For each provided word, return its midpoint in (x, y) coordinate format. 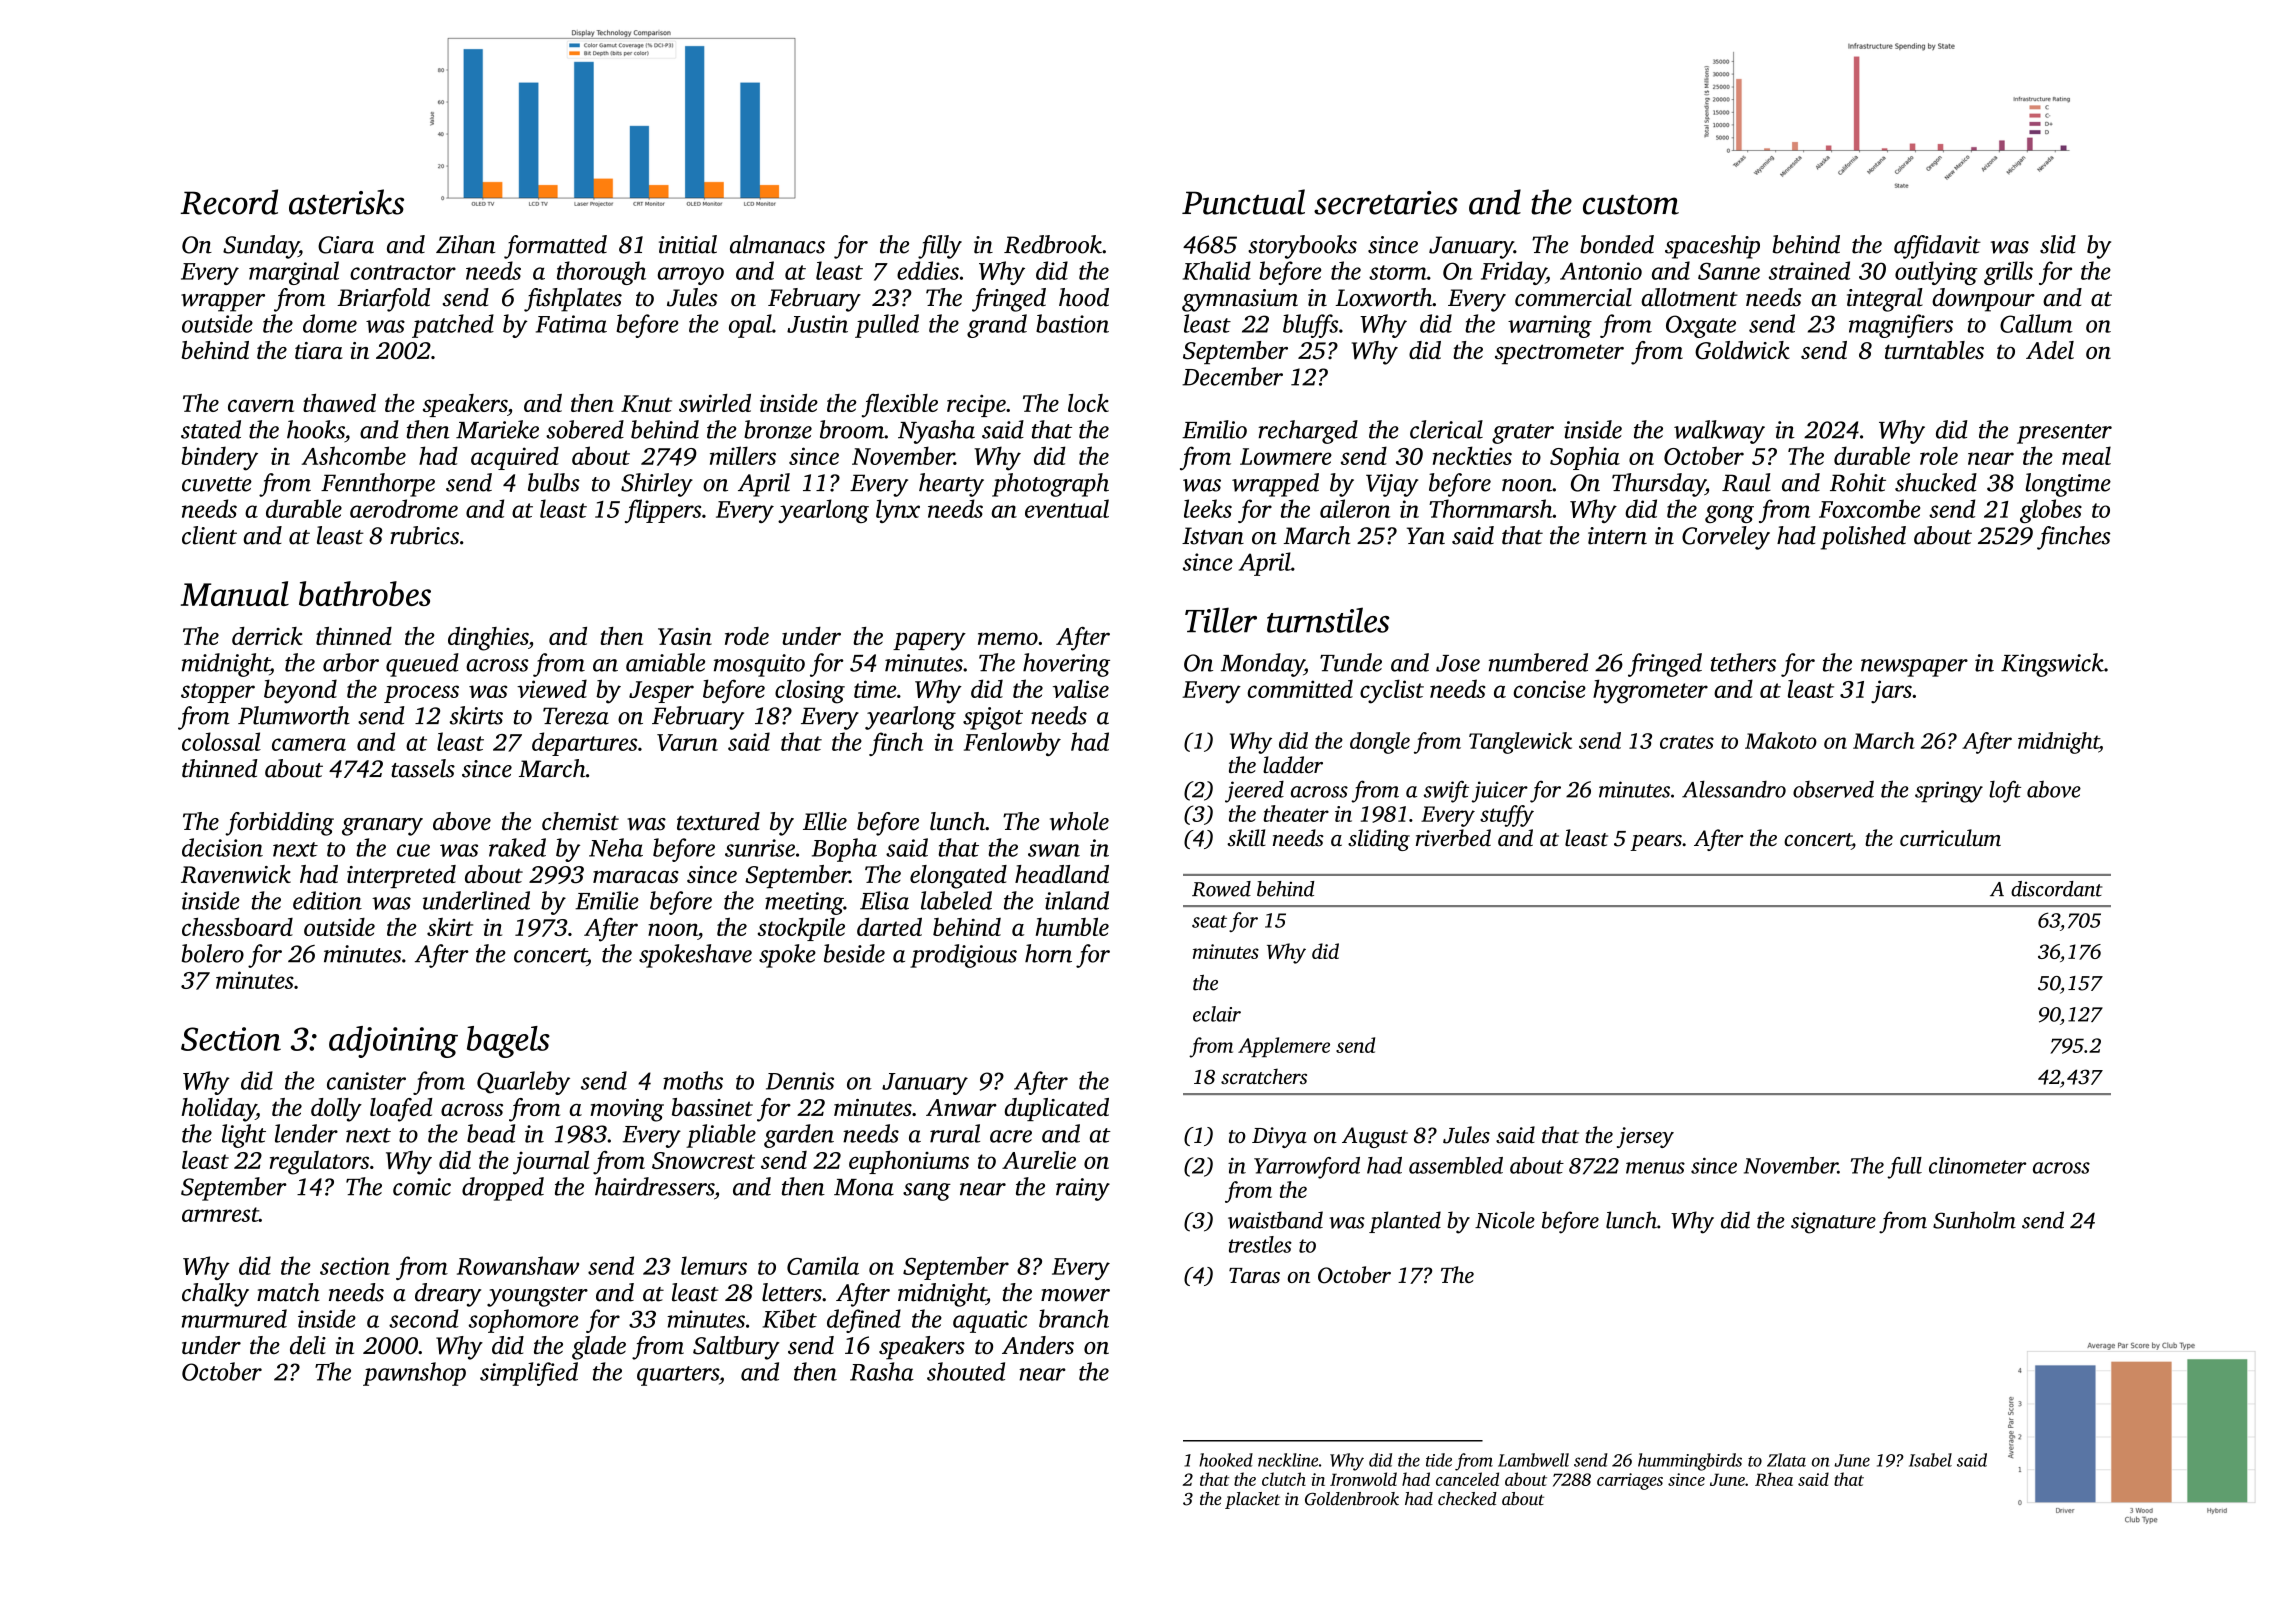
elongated (958, 877)
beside (854, 953)
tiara (319, 350)
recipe (976, 406)
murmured (234, 1318)
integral (1885, 300)
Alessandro (1734, 789)
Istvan (1213, 536)
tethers (1743, 662)
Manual (235, 593)
